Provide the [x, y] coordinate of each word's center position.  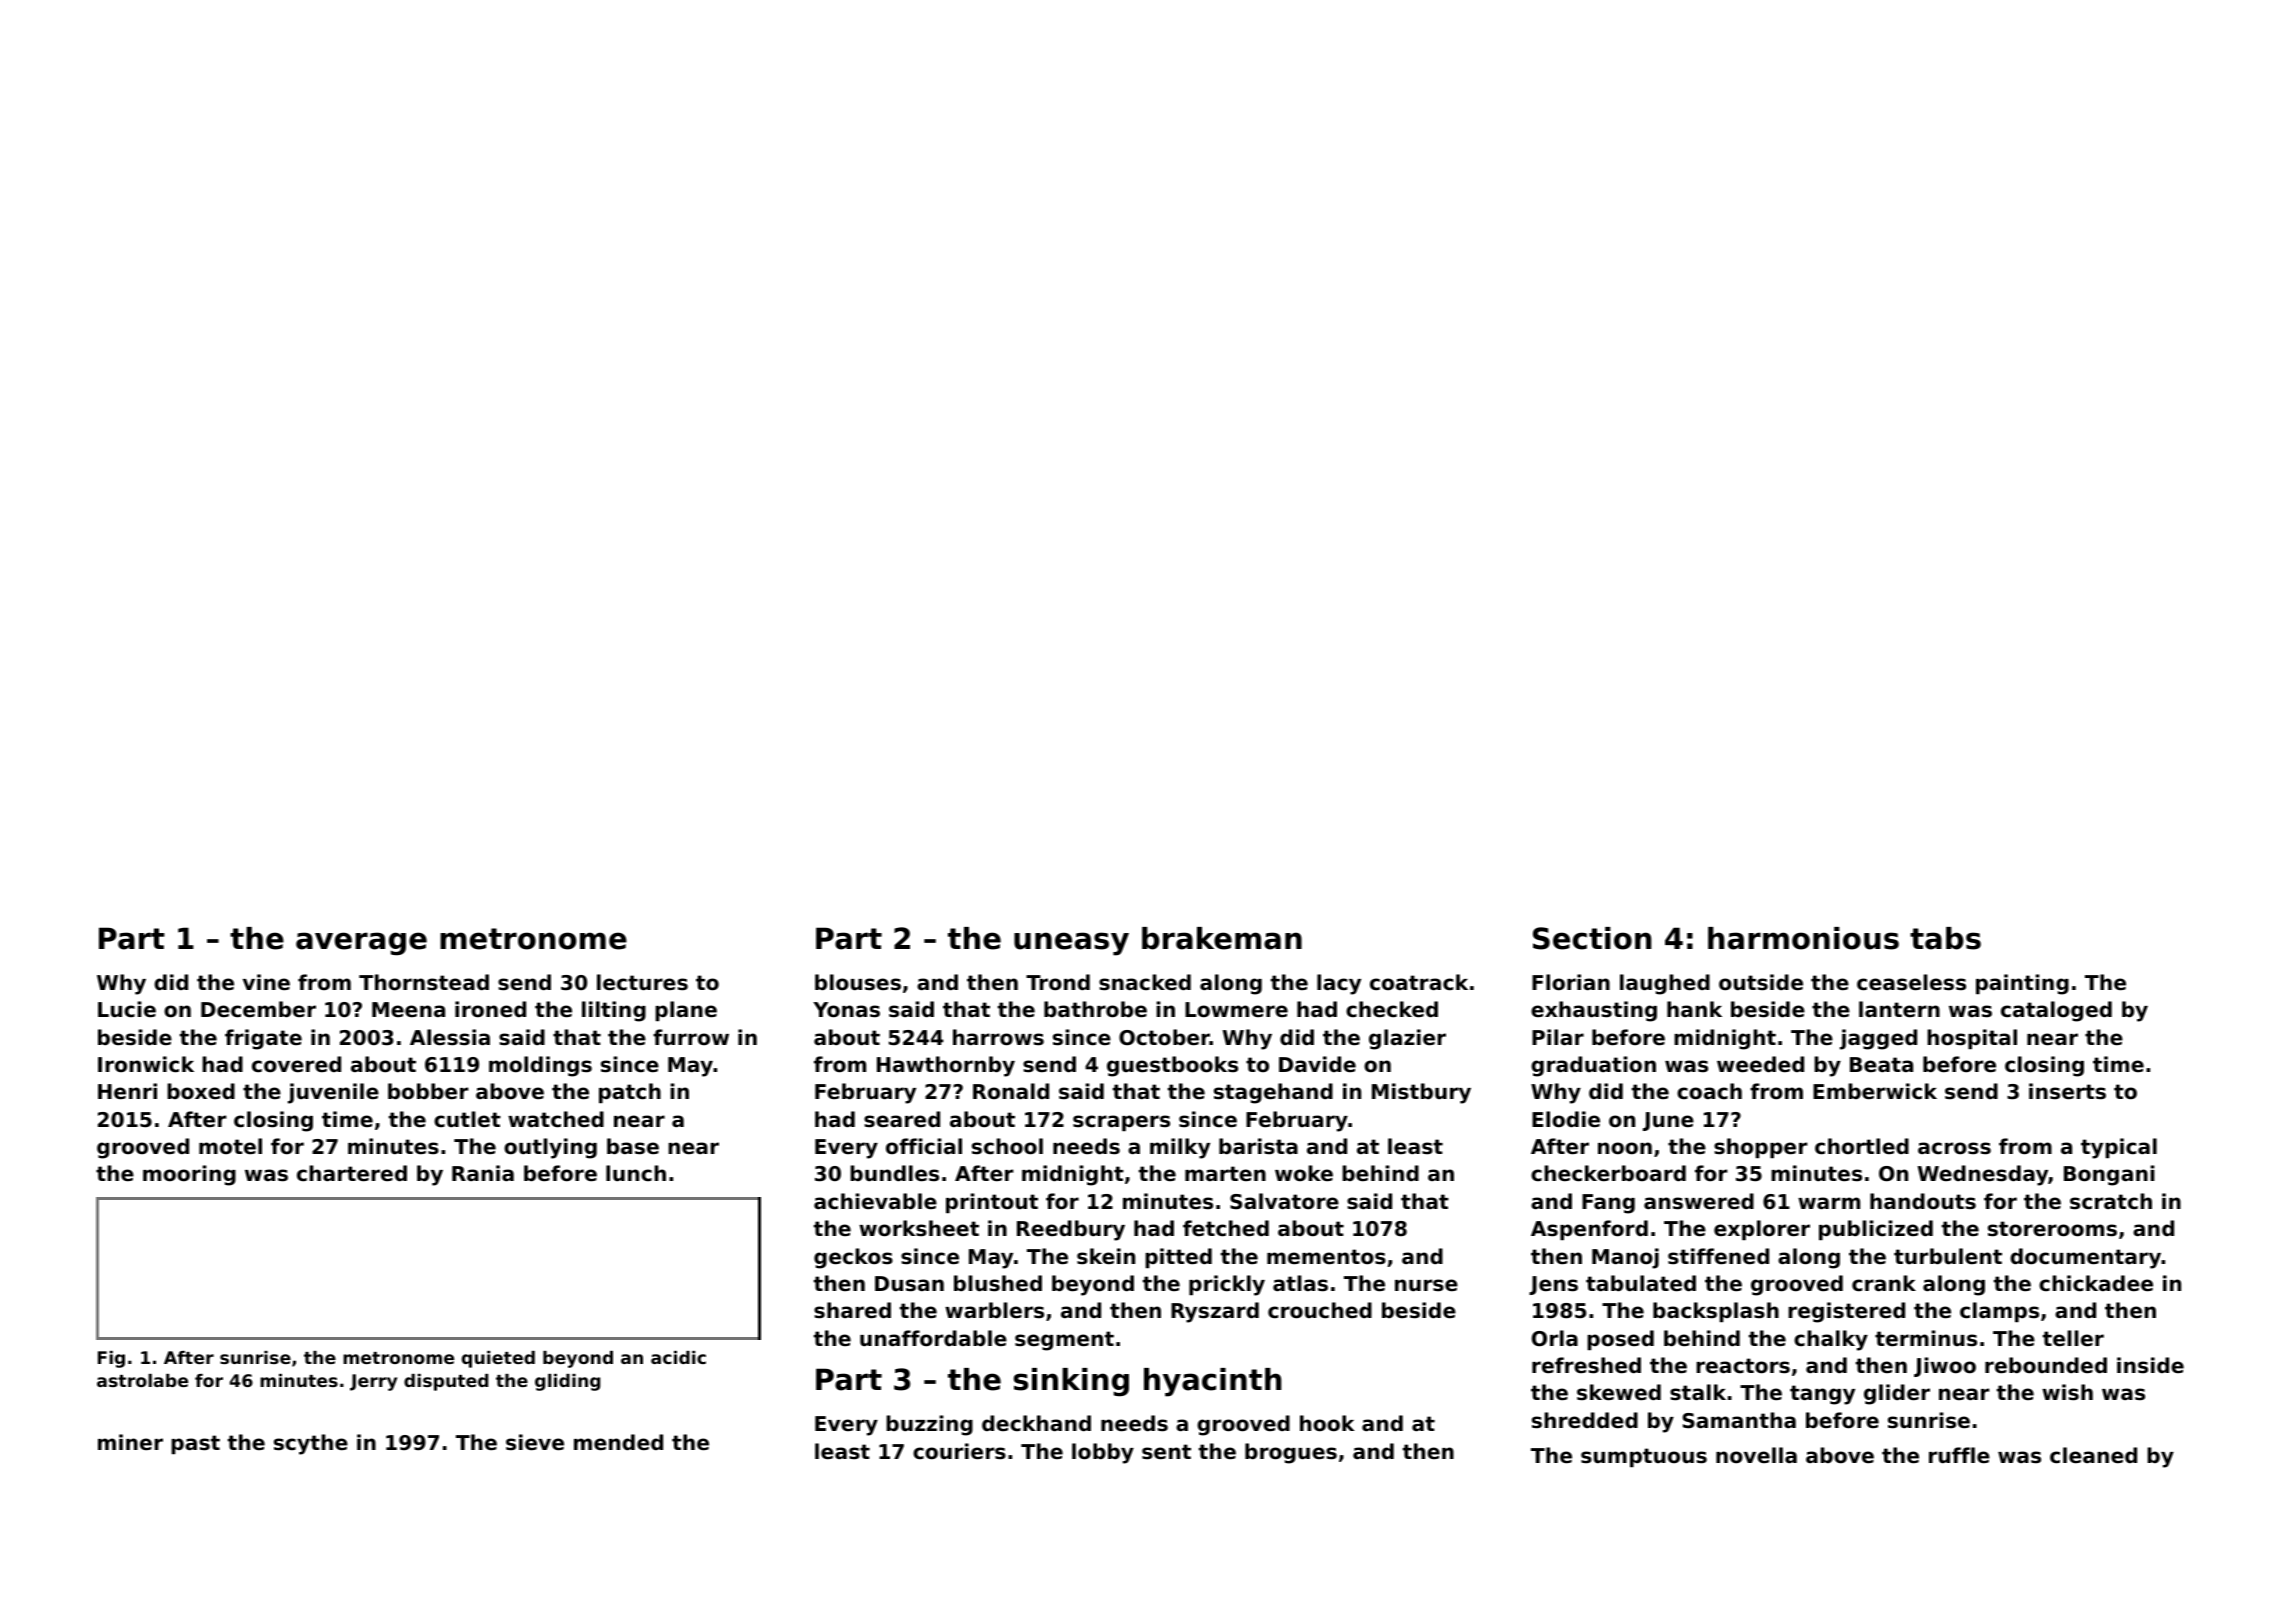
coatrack [1419, 982]
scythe [311, 1444]
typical [2119, 1148]
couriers [959, 1451]
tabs [1945, 938]
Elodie [1566, 1119]
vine [266, 982]
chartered [352, 1173]
